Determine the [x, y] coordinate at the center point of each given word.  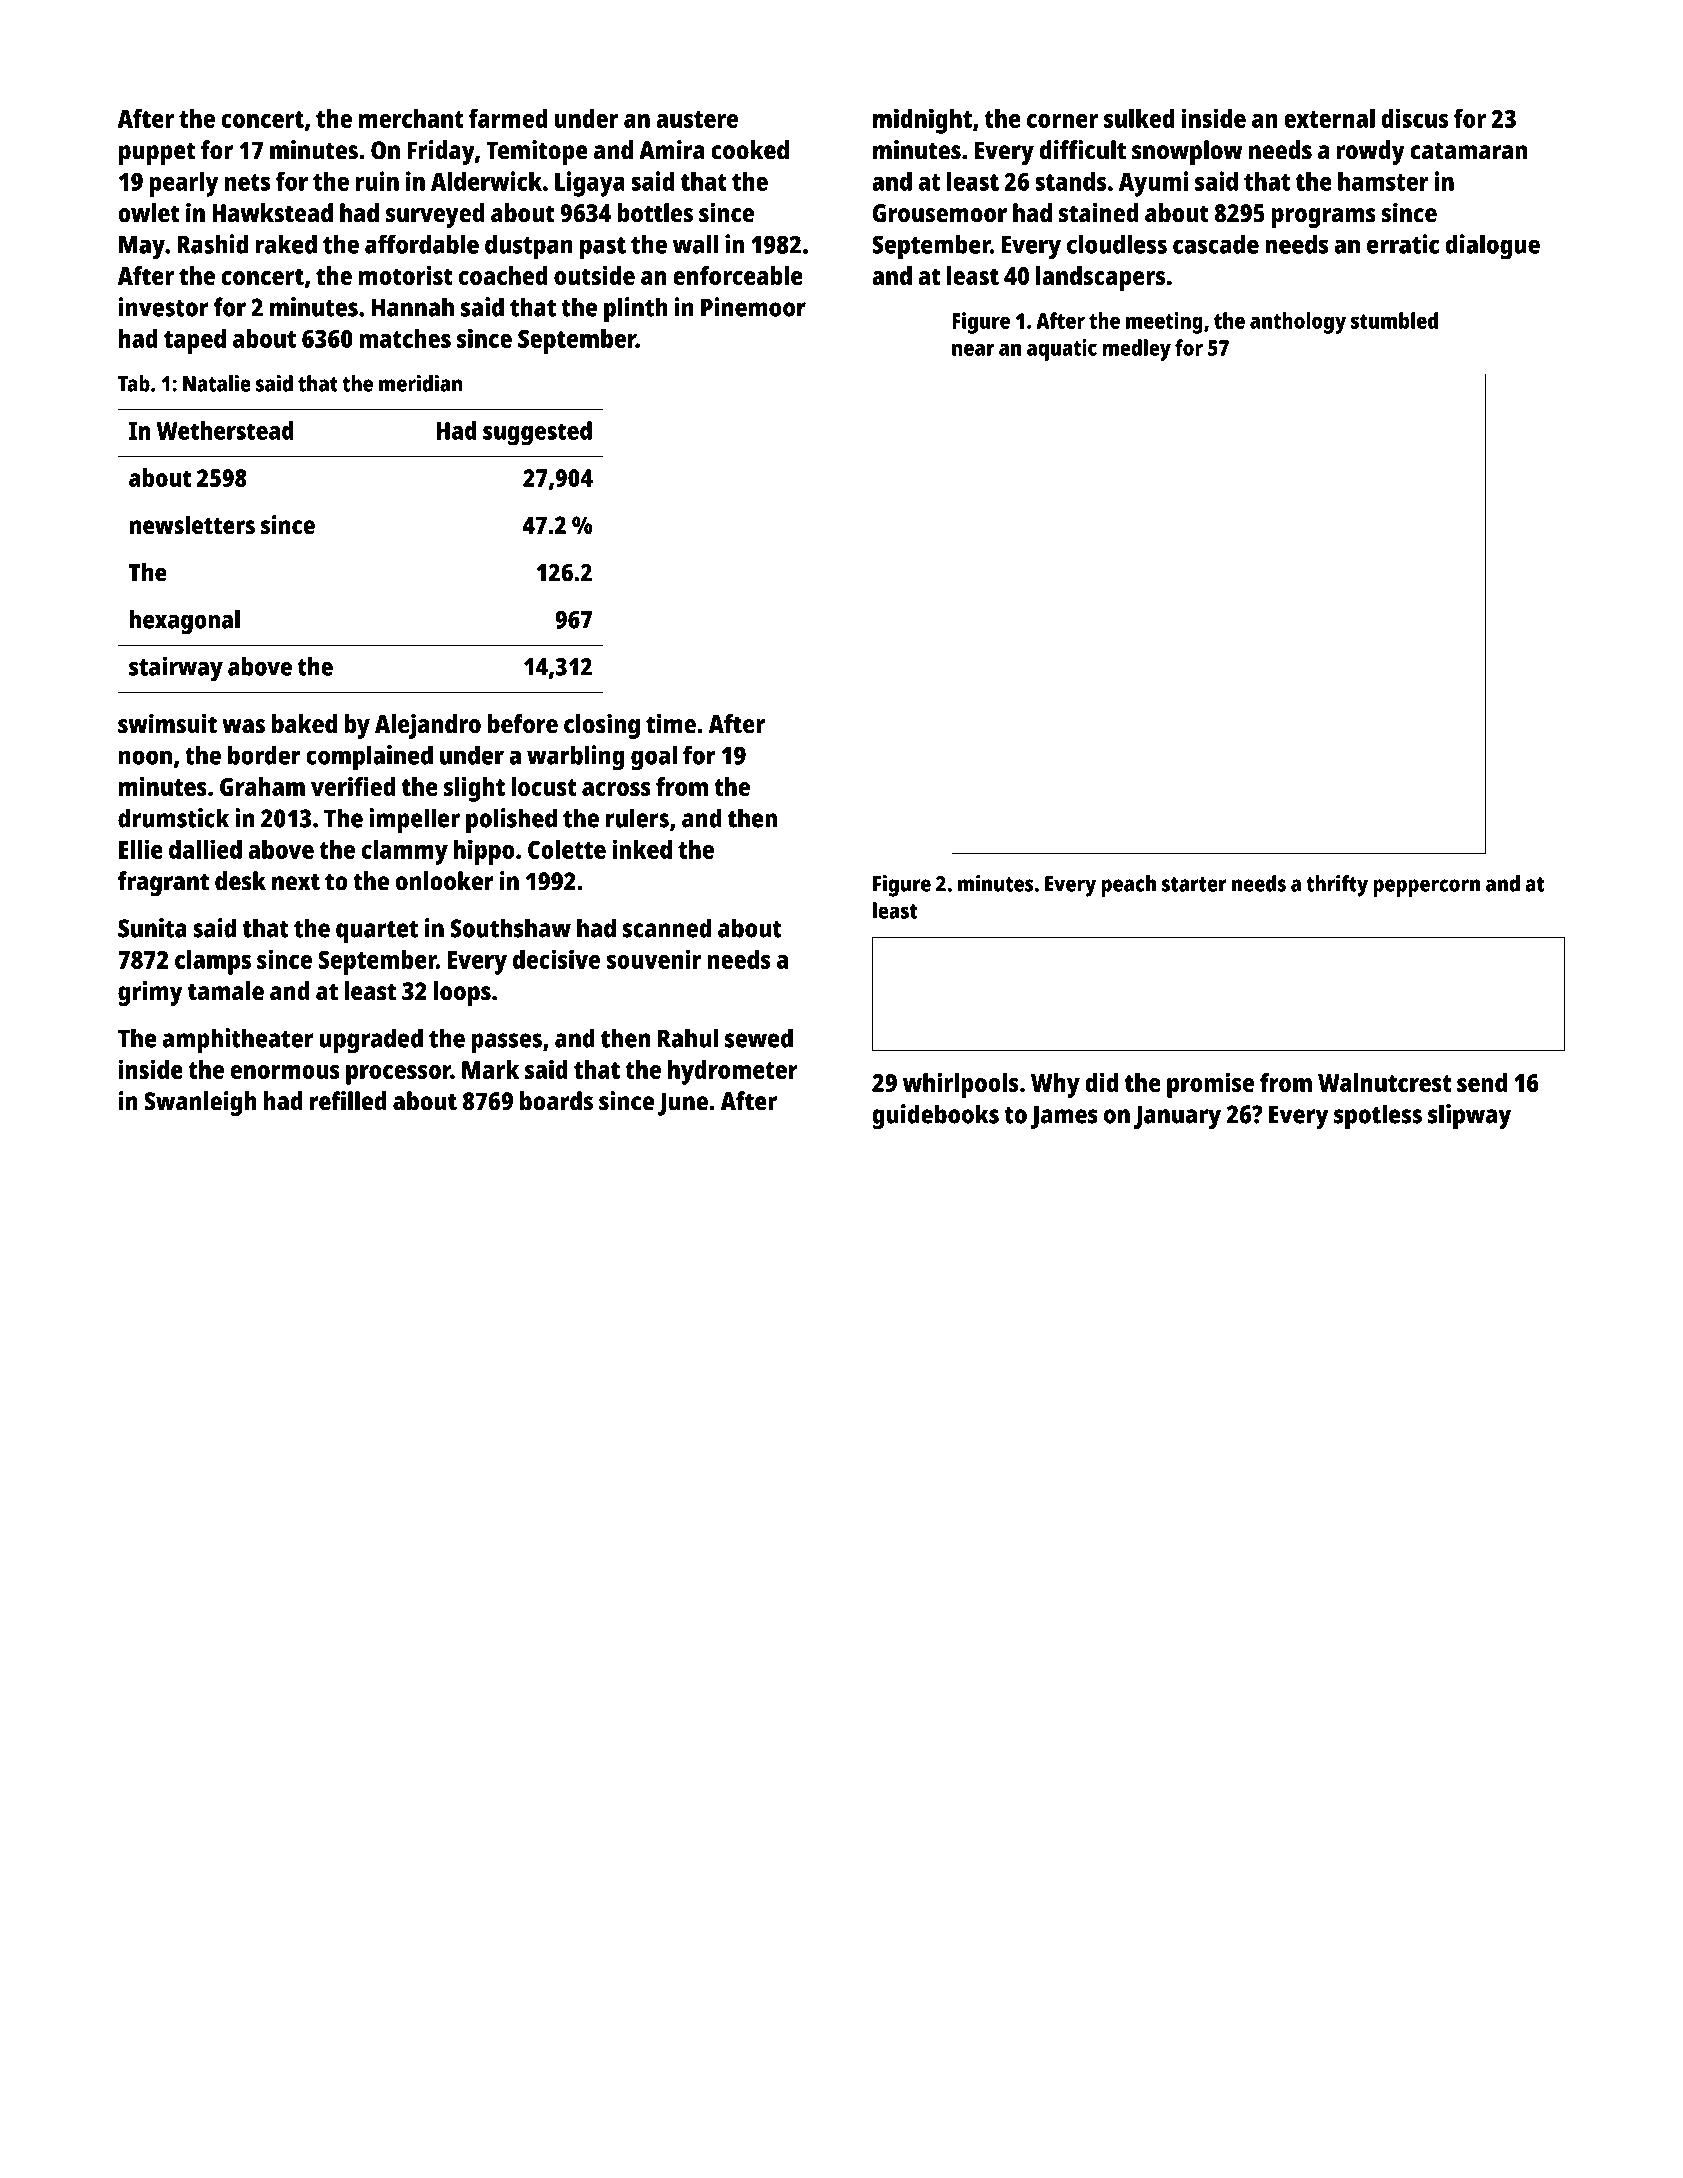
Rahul [688, 1038]
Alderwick [486, 181]
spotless [1378, 1117]
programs [1324, 218]
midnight [922, 121]
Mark [490, 1069]
